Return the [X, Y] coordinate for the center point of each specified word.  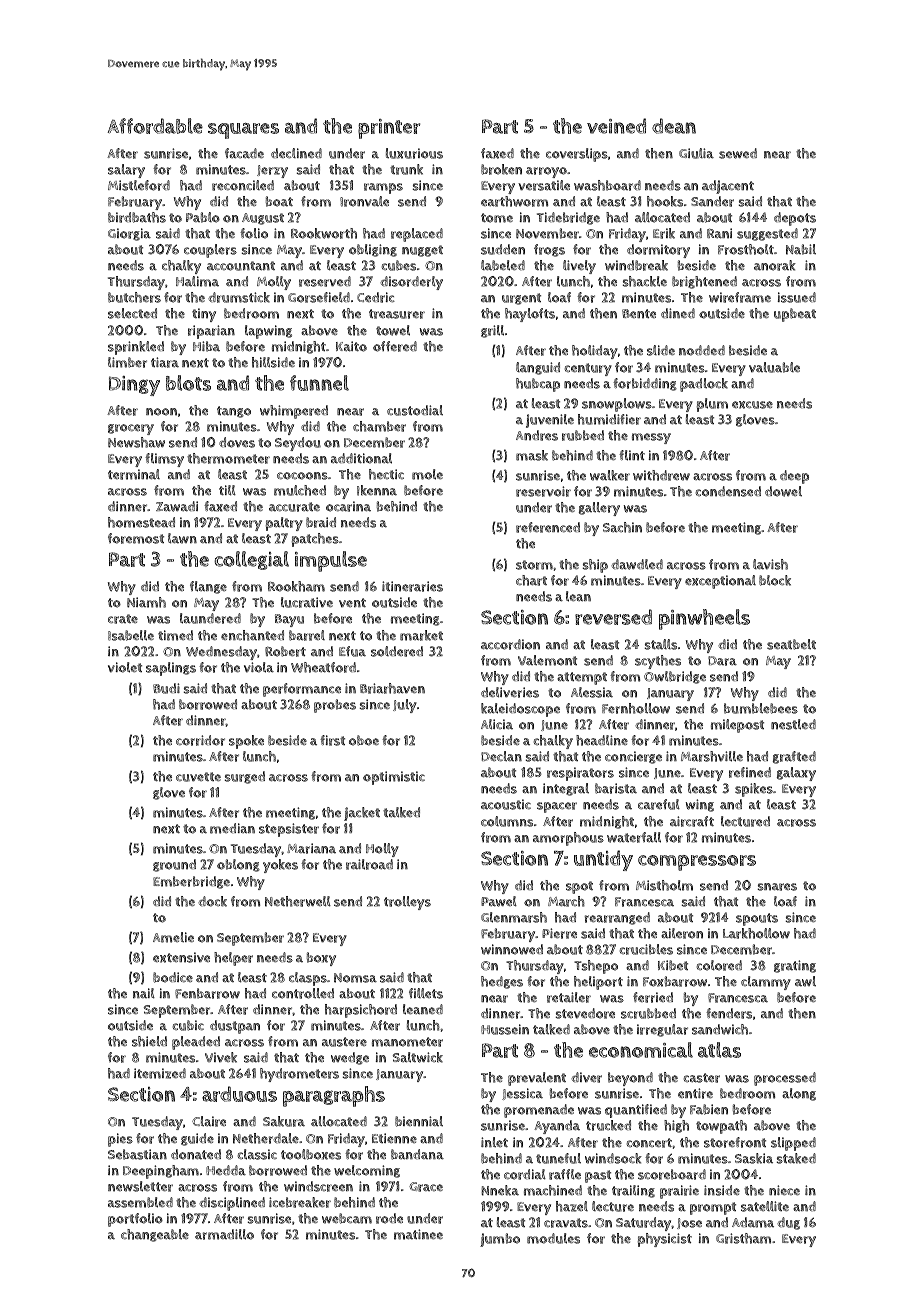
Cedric [376, 297]
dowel [783, 491]
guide [197, 1139]
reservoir [543, 491]
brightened [704, 282]
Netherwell [298, 901]
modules [553, 1238]
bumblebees [761, 708]
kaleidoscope [520, 710]
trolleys [407, 903]
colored [719, 965]
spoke [246, 742]
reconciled [243, 185]
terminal [134, 474]
